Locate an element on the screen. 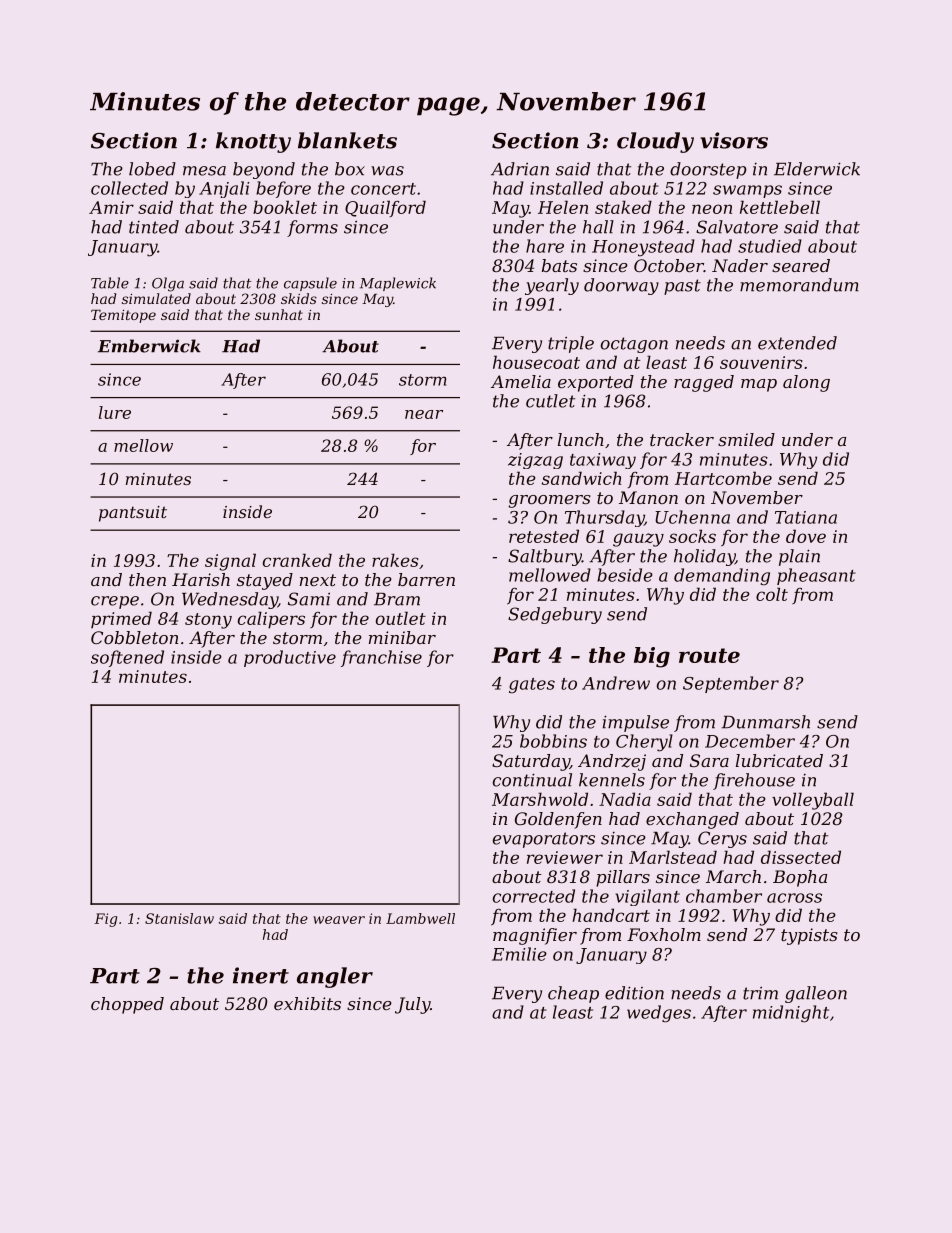 Image resolution: width=952 pixels, height=1233 pixels. Goldenfen is located at coordinates (558, 820).
